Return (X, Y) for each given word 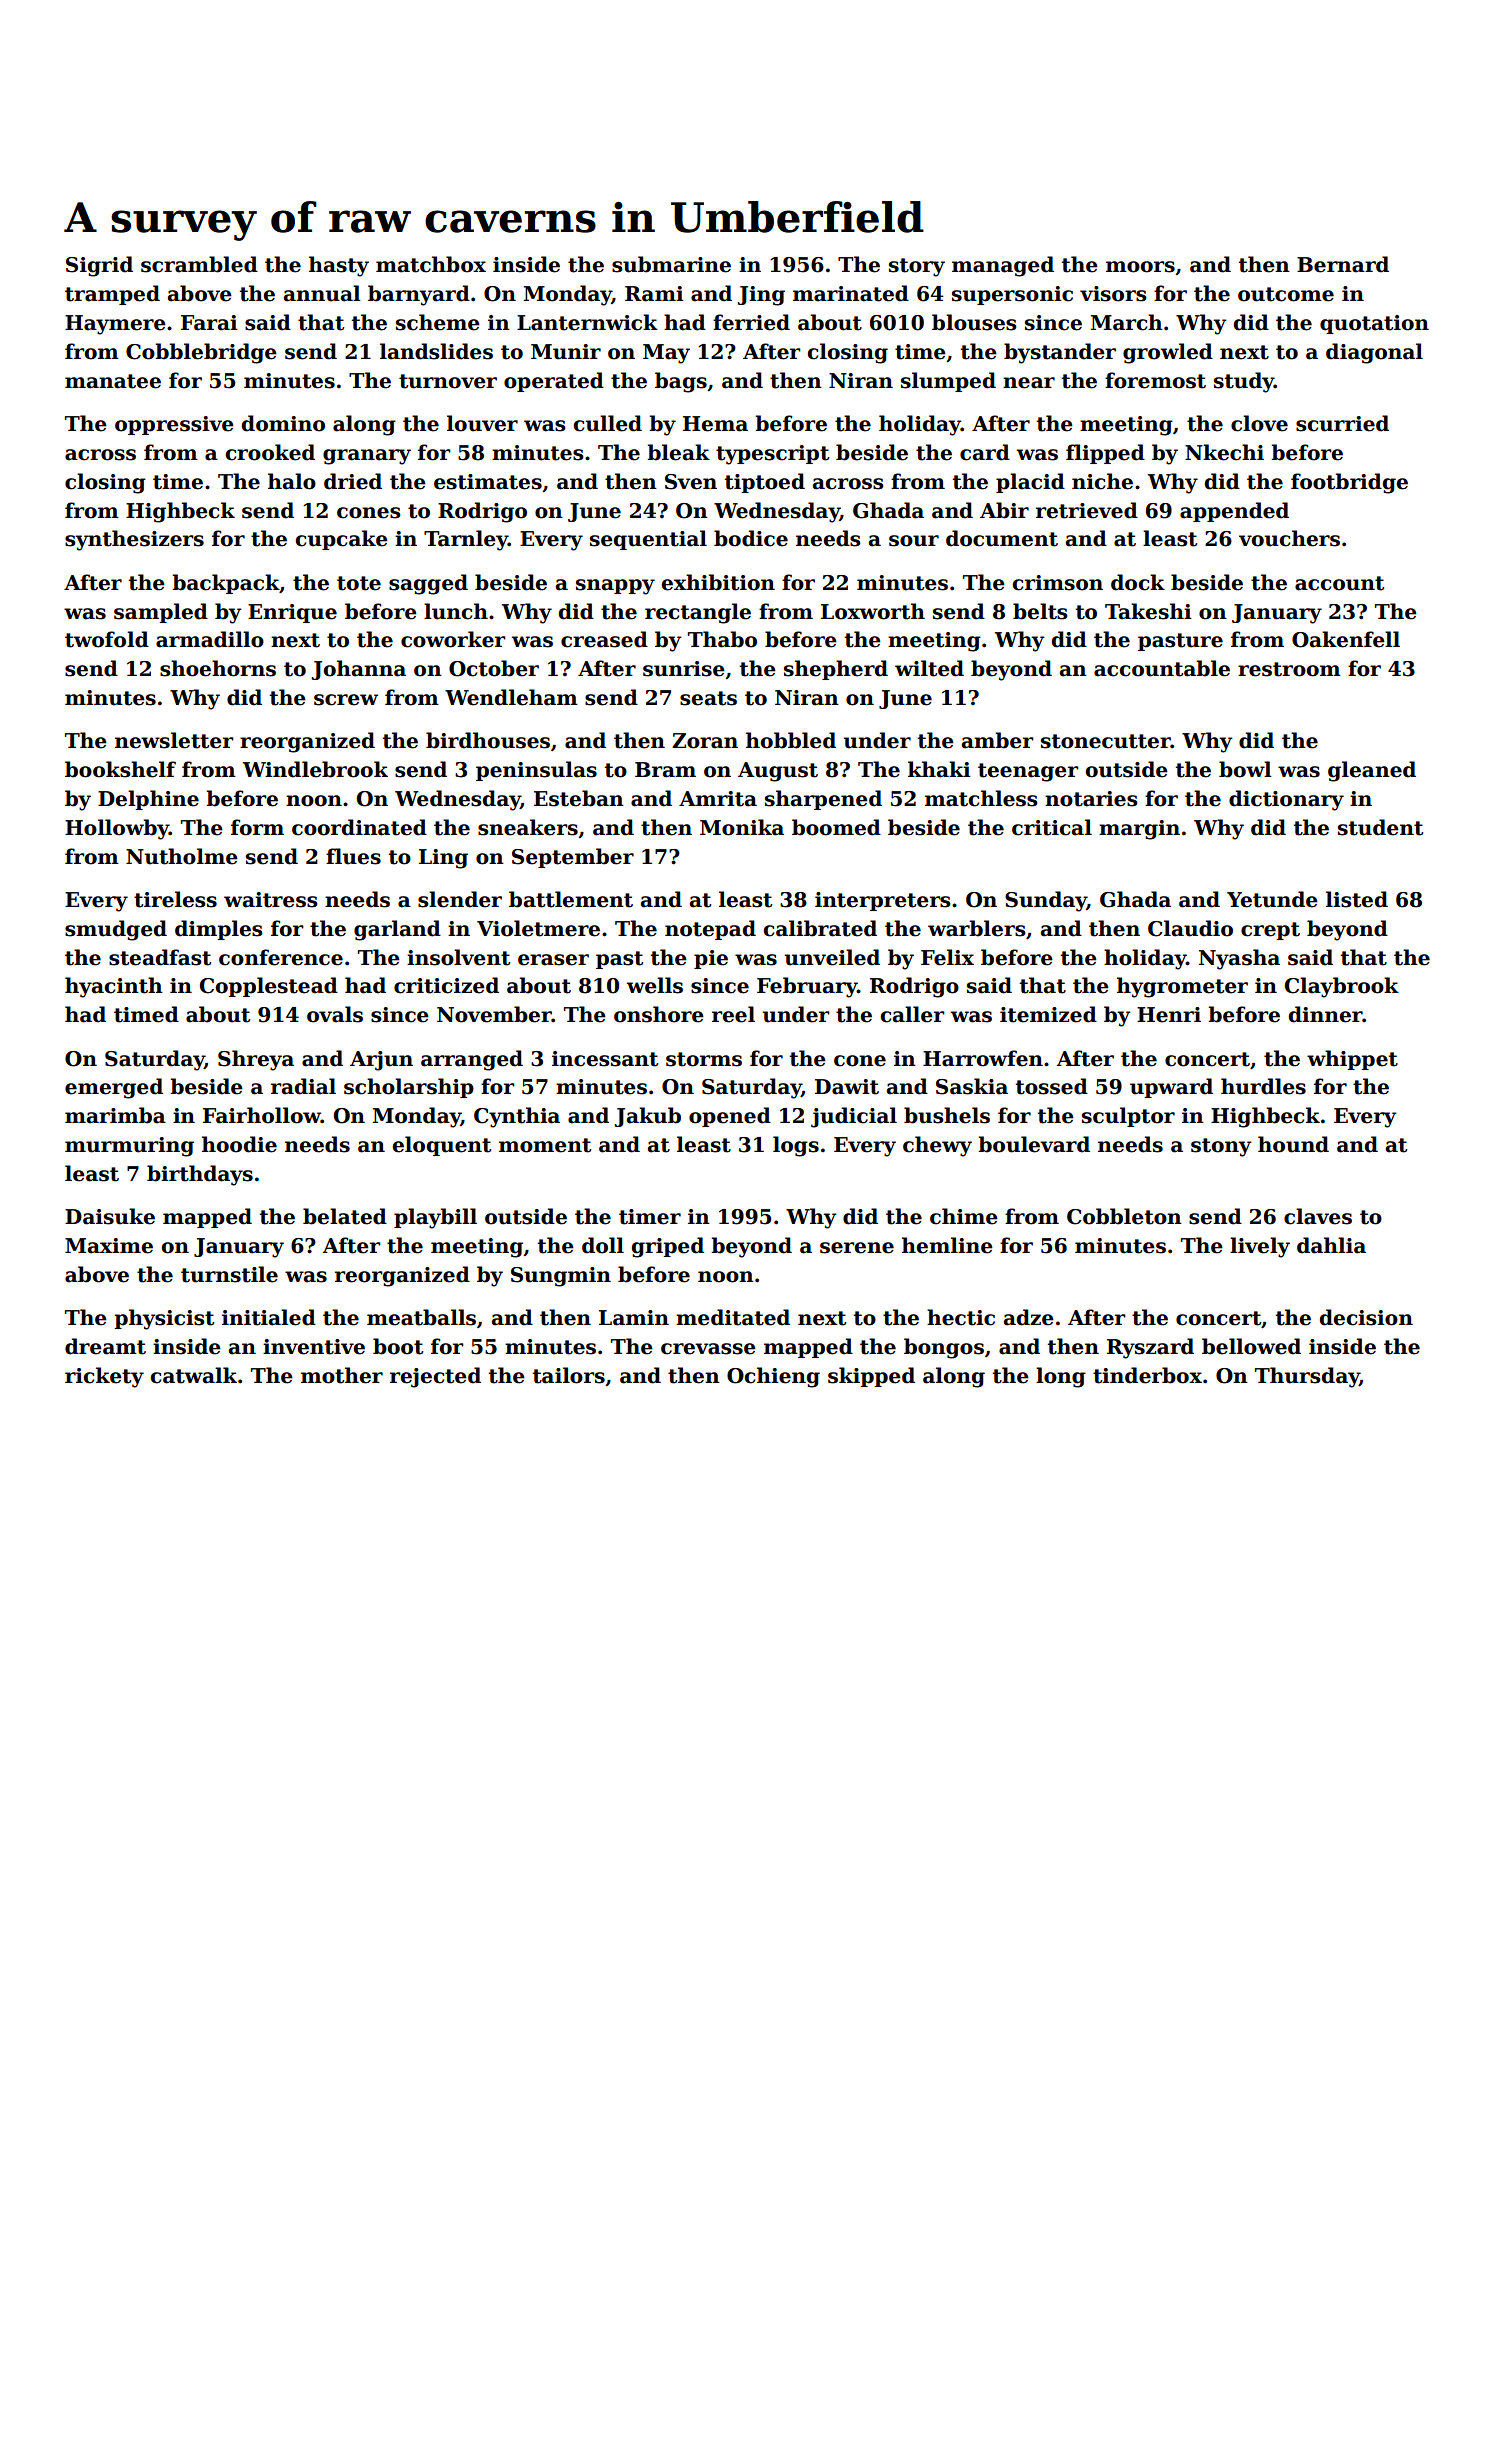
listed (1357, 899)
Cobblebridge (201, 353)
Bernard (1343, 264)
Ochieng (773, 1377)
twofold (107, 639)
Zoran (705, 741)
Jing (761, 296)
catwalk (194, 1375)
